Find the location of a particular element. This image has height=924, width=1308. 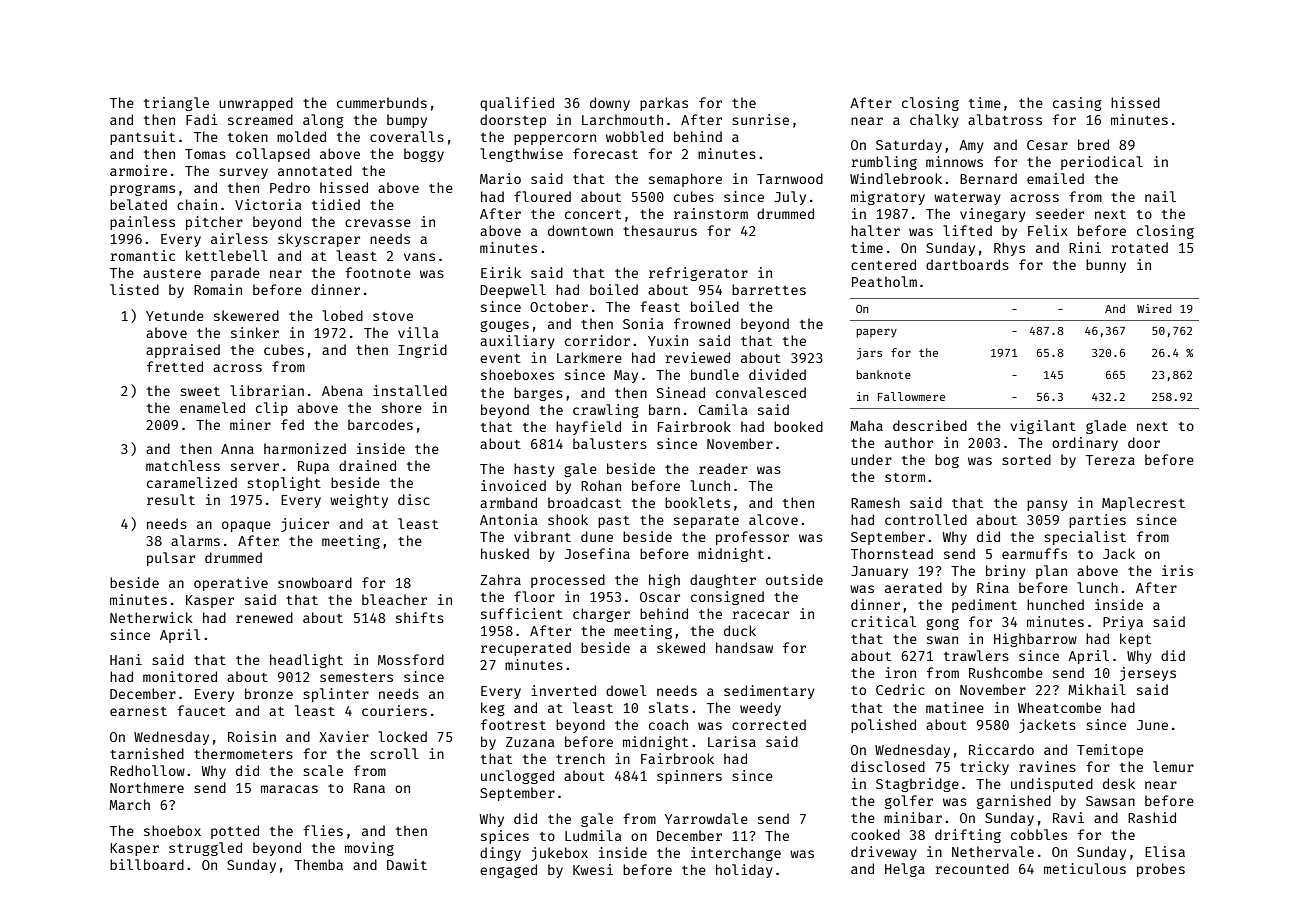

parkas is located at coordinates (664, 104).
